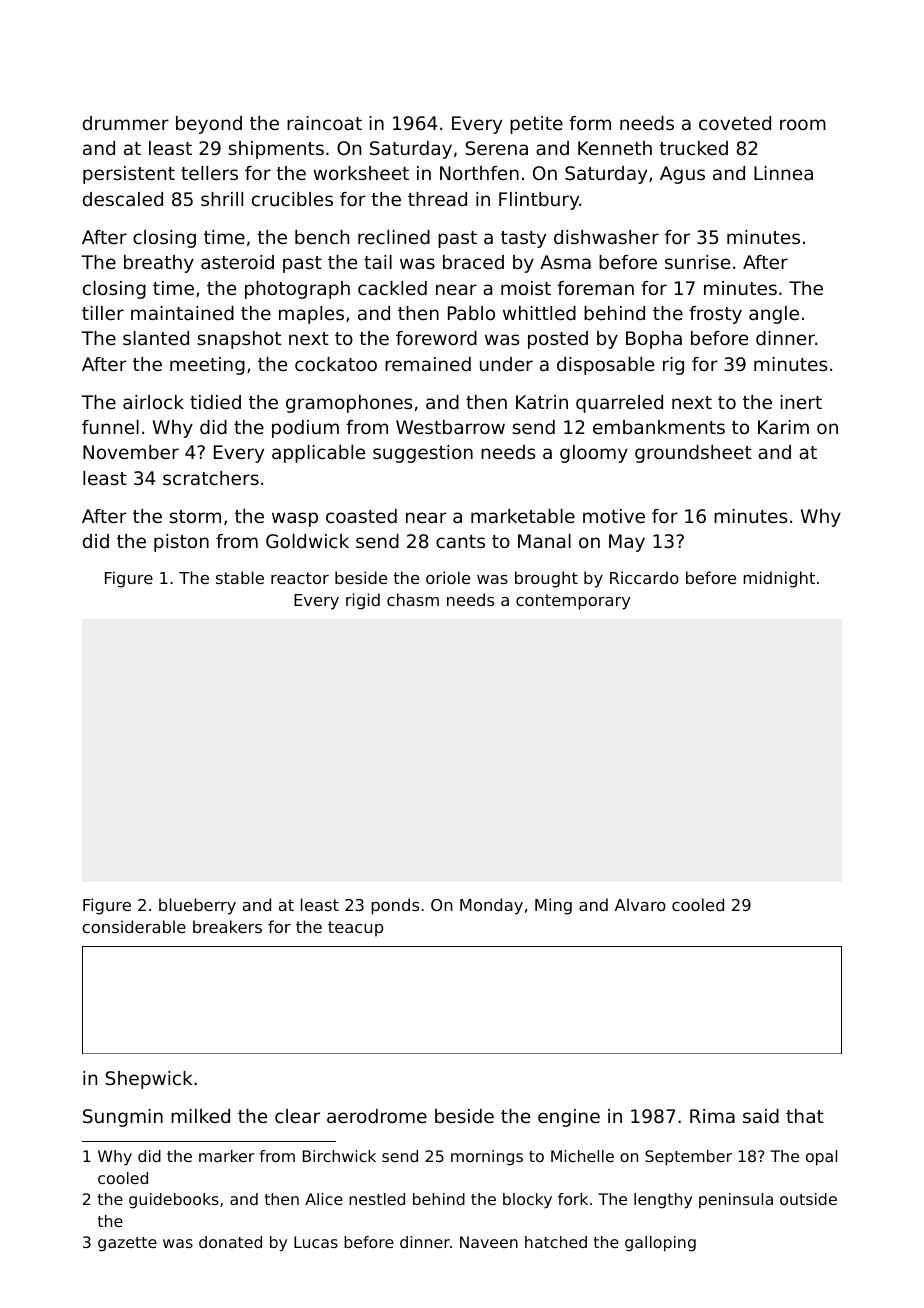 The width and height of the image is (924, 1308). What do you see at coordinates (640, 904) in the image?
I see `Alvaro` at bounding box center [640, 904].
